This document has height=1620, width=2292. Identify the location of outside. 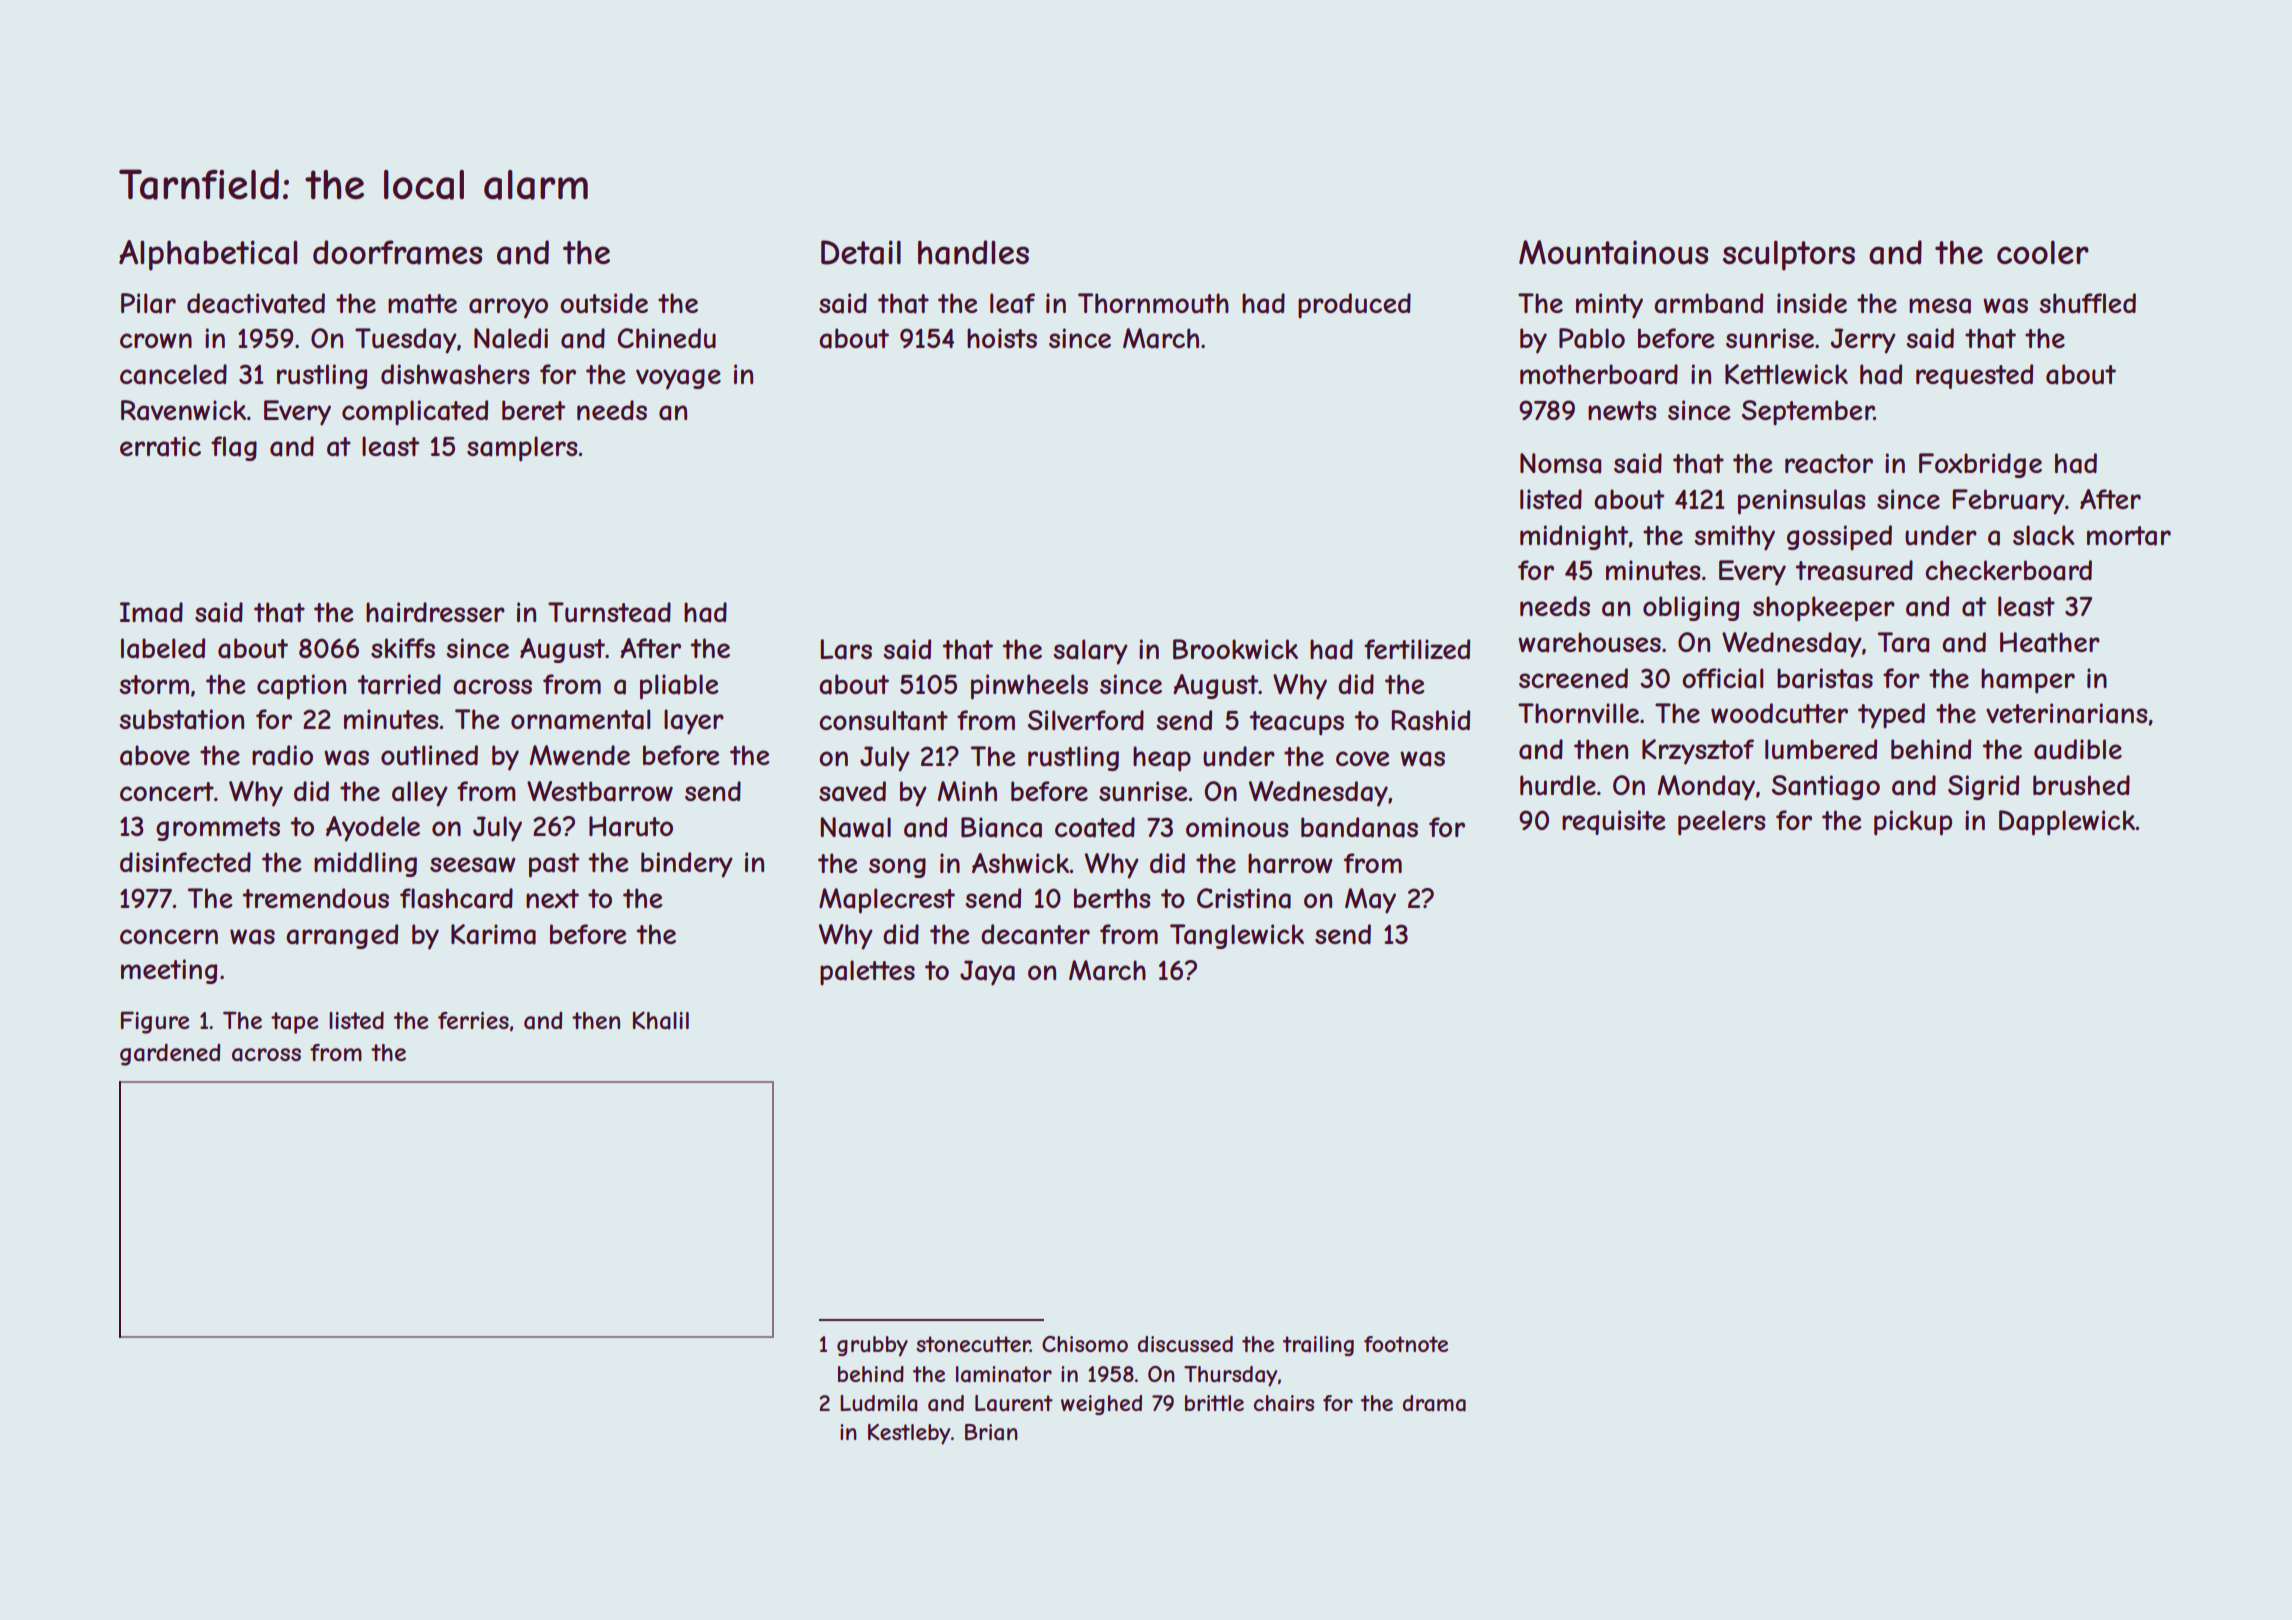
(604, 303).
